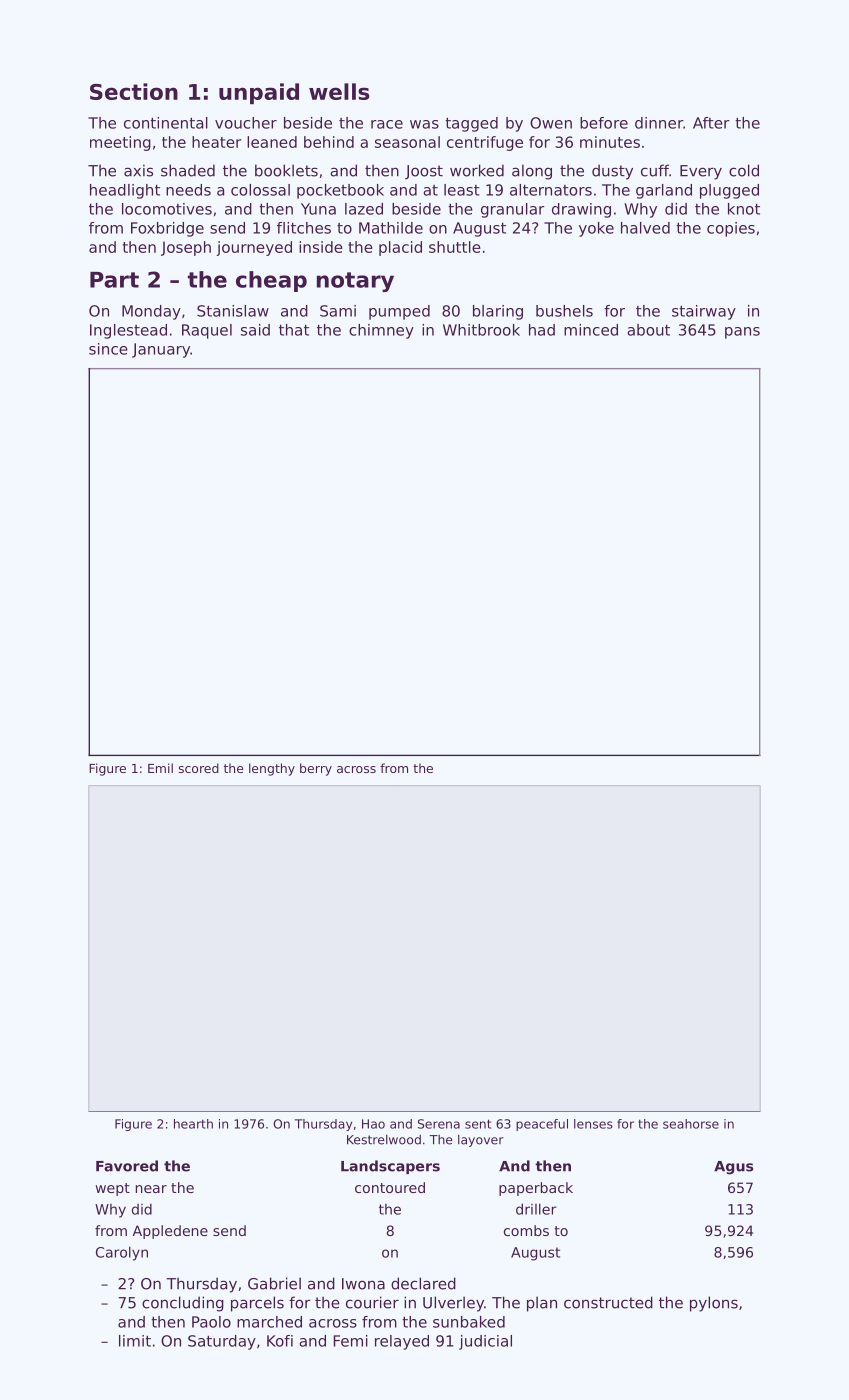  Describe the element at coordinates (120, 143) in the screenshot. I see `meeting` at that location.
